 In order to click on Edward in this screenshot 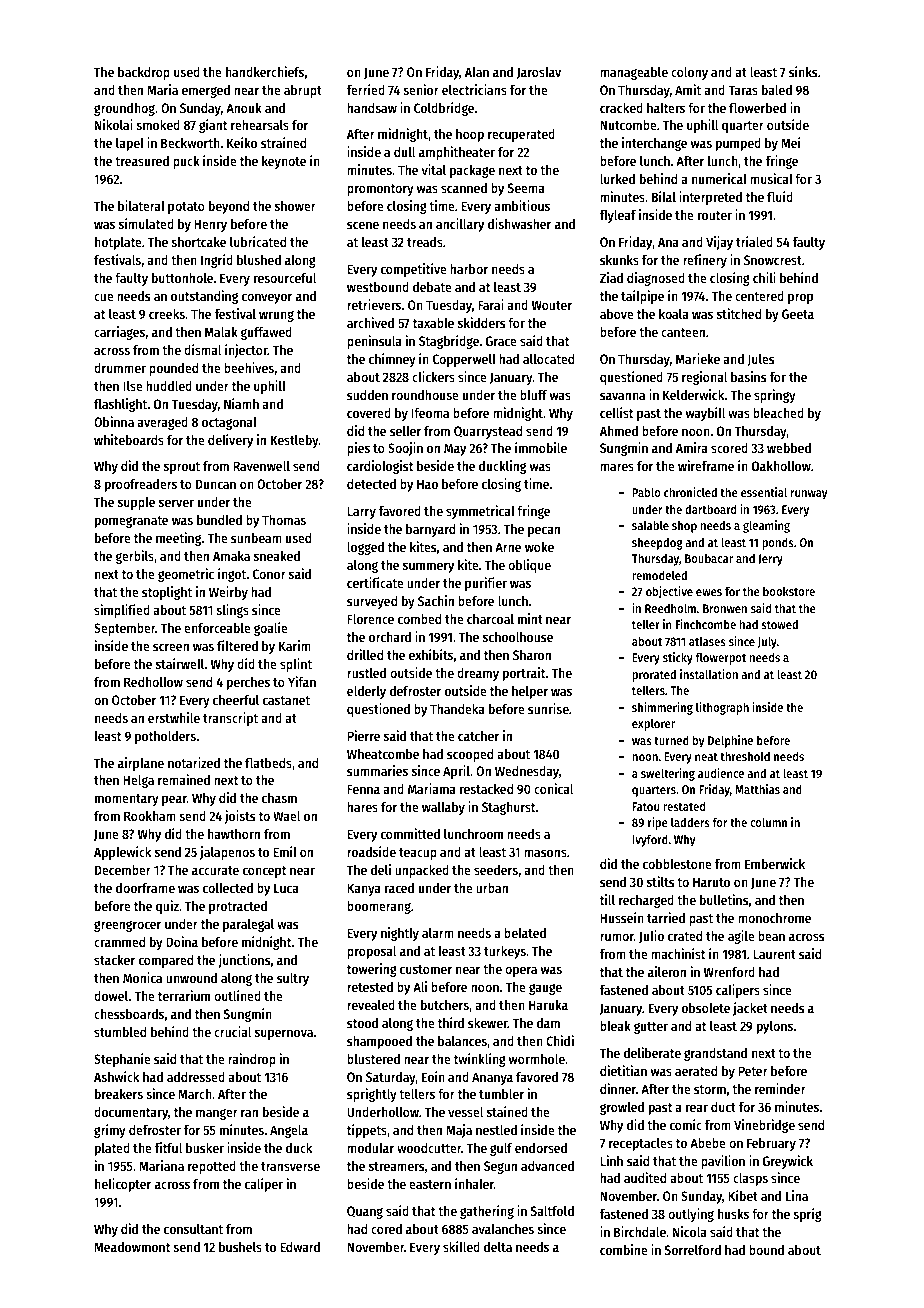, I will do `click(300, 1247)`.
